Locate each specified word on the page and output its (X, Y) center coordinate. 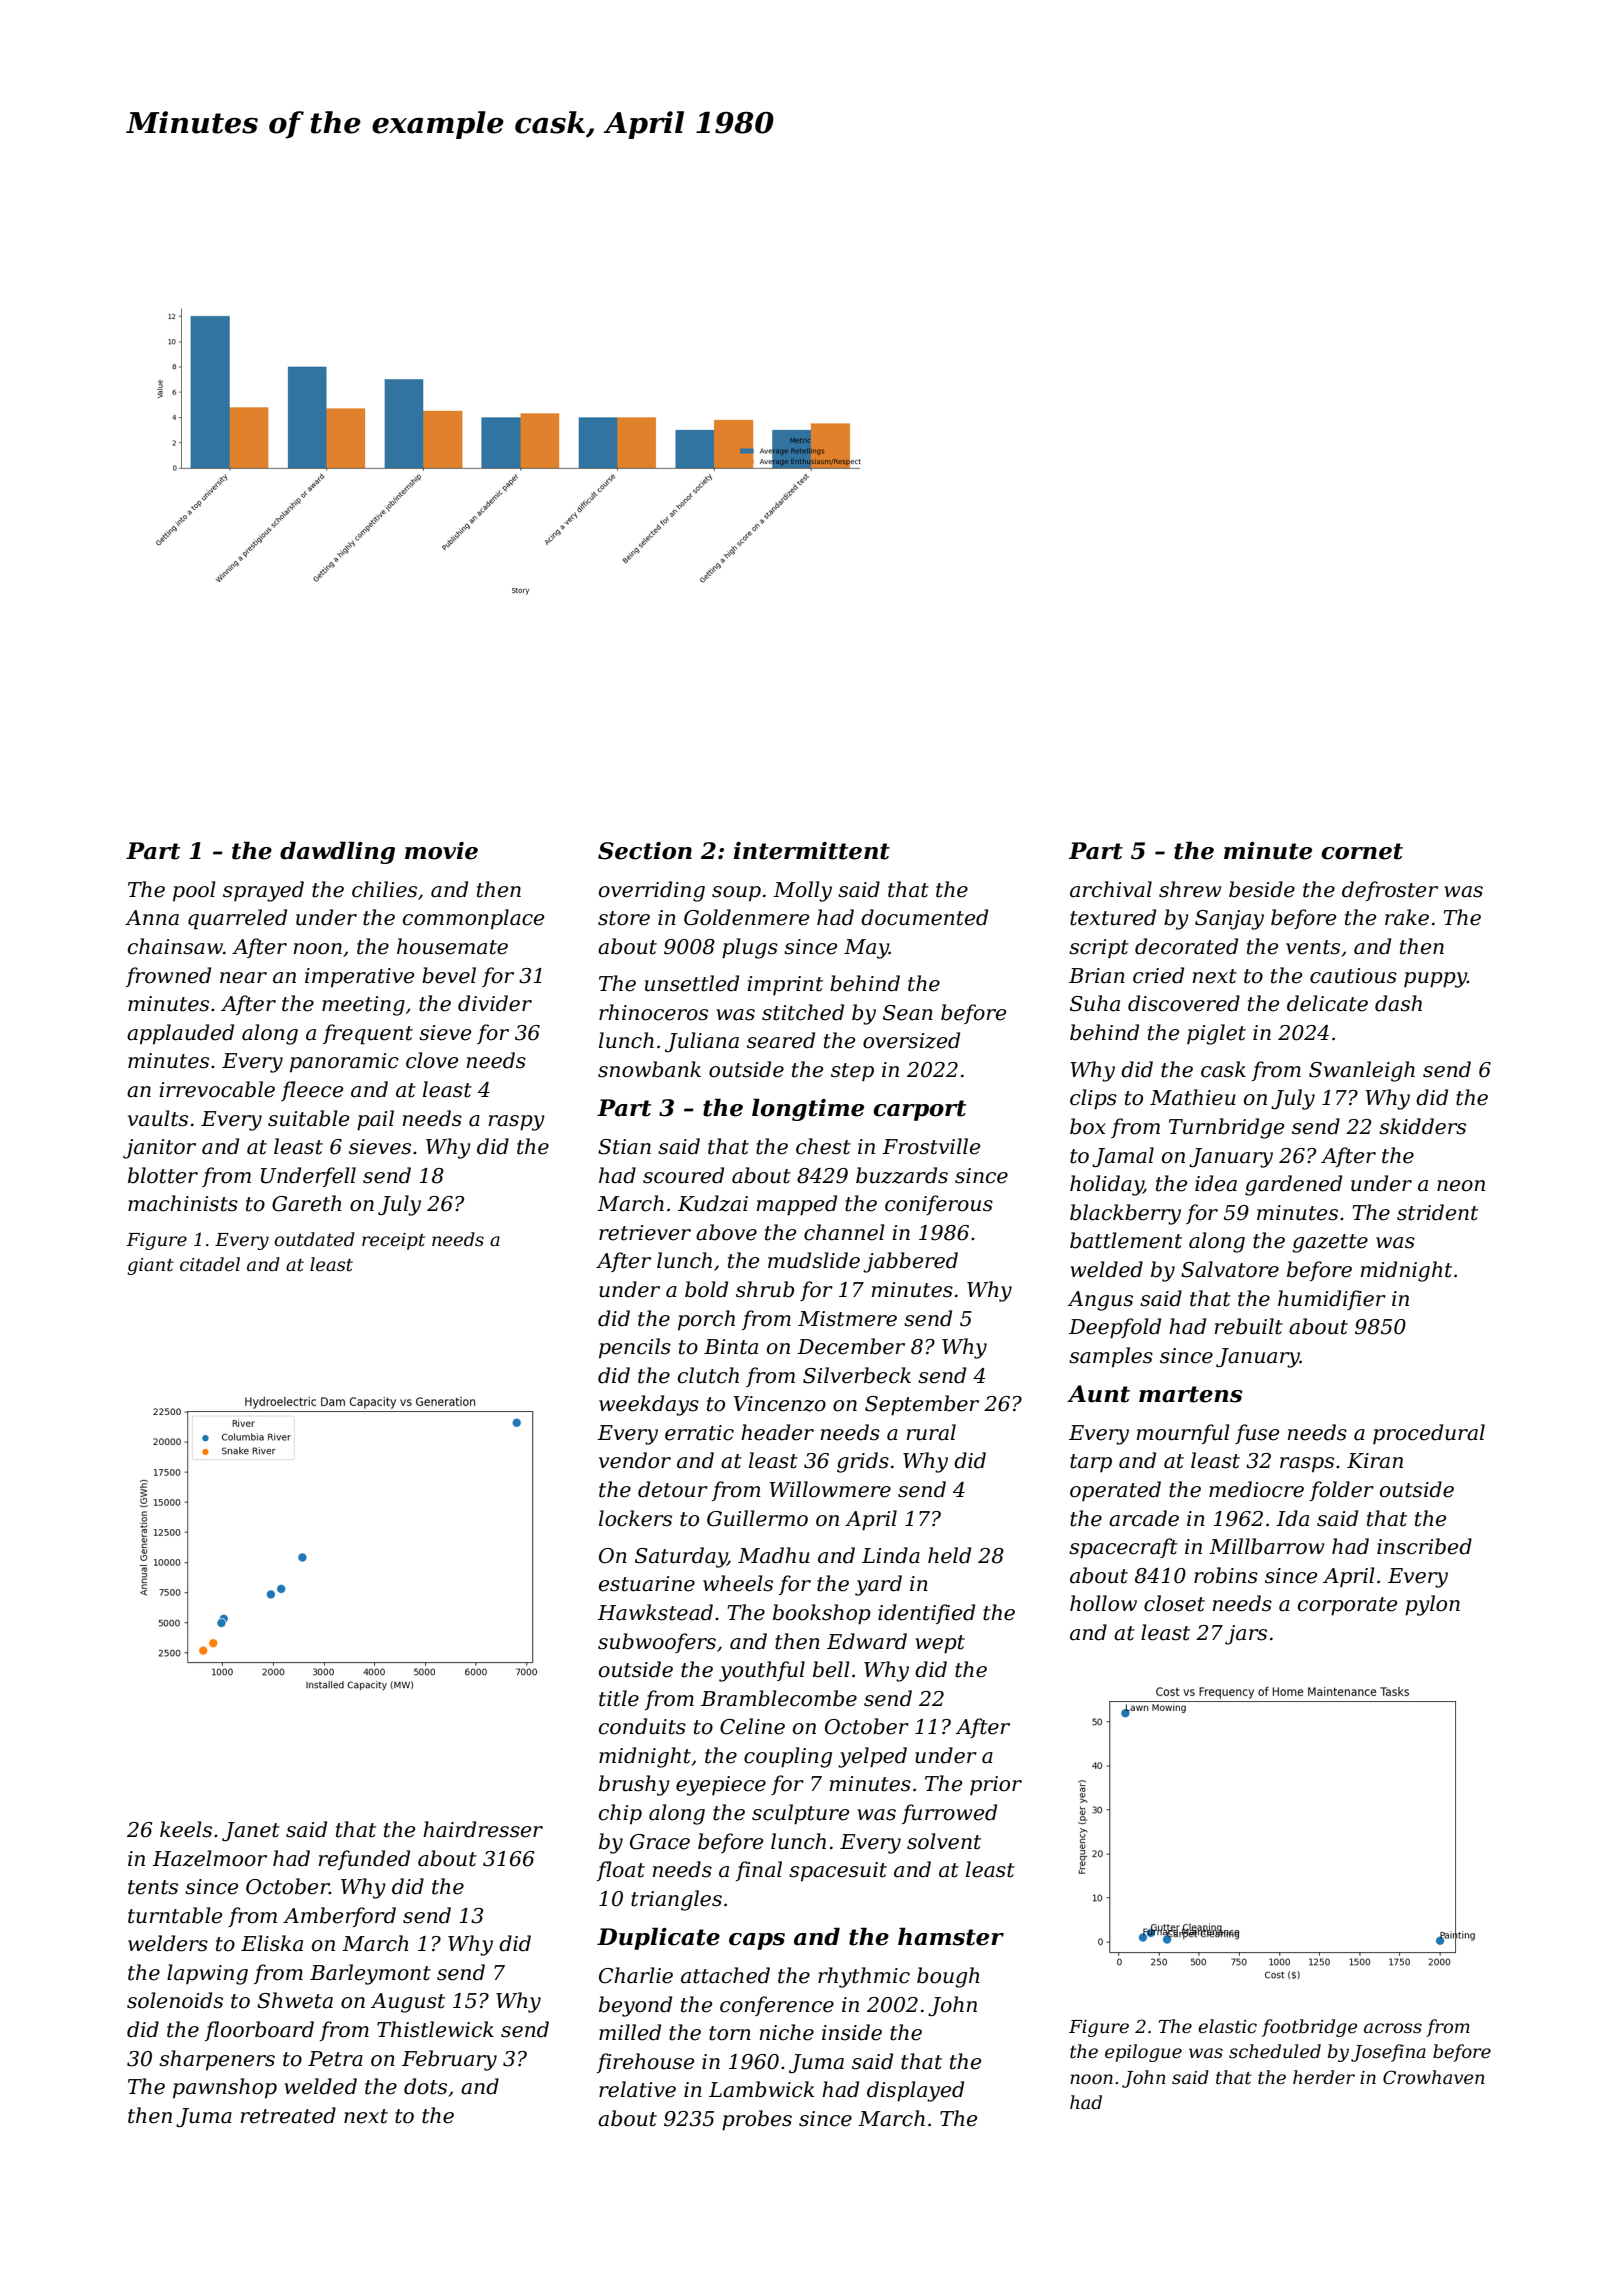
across (1393, 2028)
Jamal (1123, 1157)
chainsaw (175, 946)
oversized (911, 1040)
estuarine (647, 1584)
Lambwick (761, 2089)
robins (1226, 1575)
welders (168, 1943)
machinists (183, 1203)
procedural (1429, 1434)
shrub (765, 1289)
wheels (738, 1583)
